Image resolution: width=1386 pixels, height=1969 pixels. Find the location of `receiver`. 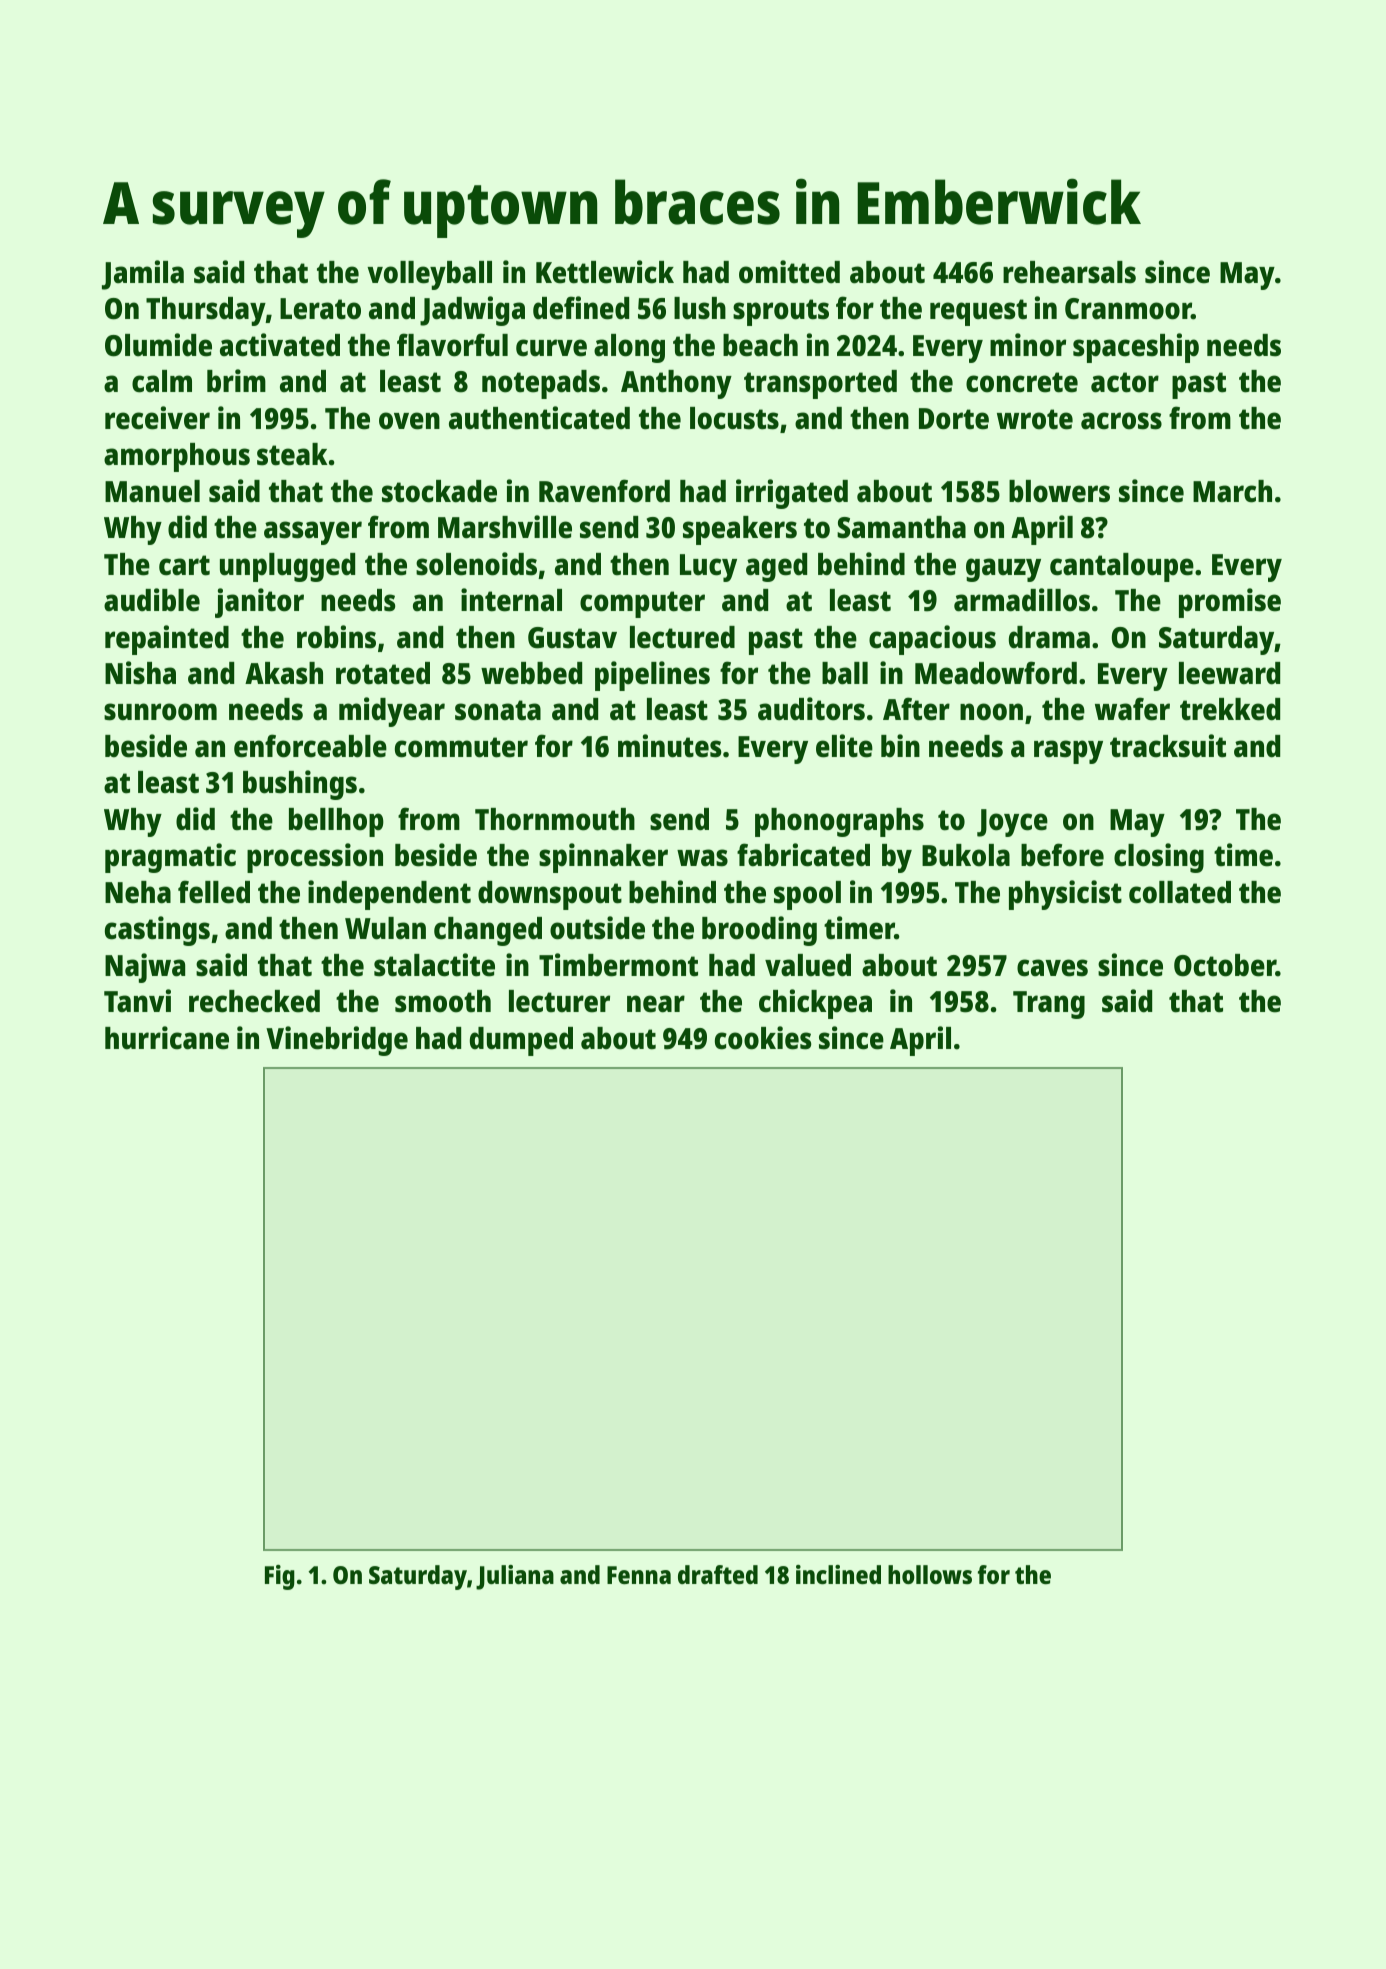

receiver is located at coordinates (157, 418).
